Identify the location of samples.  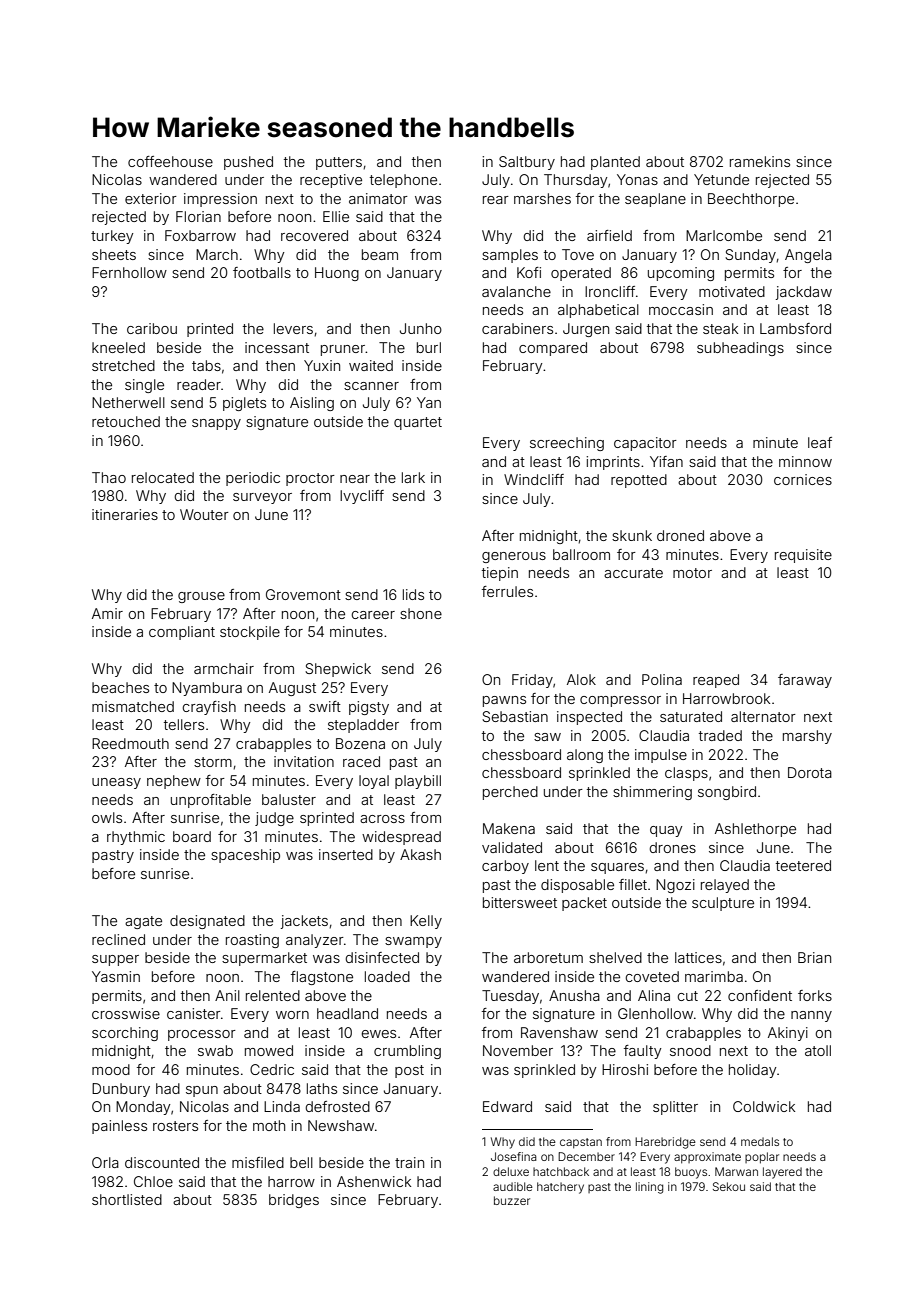
(510, 256).
